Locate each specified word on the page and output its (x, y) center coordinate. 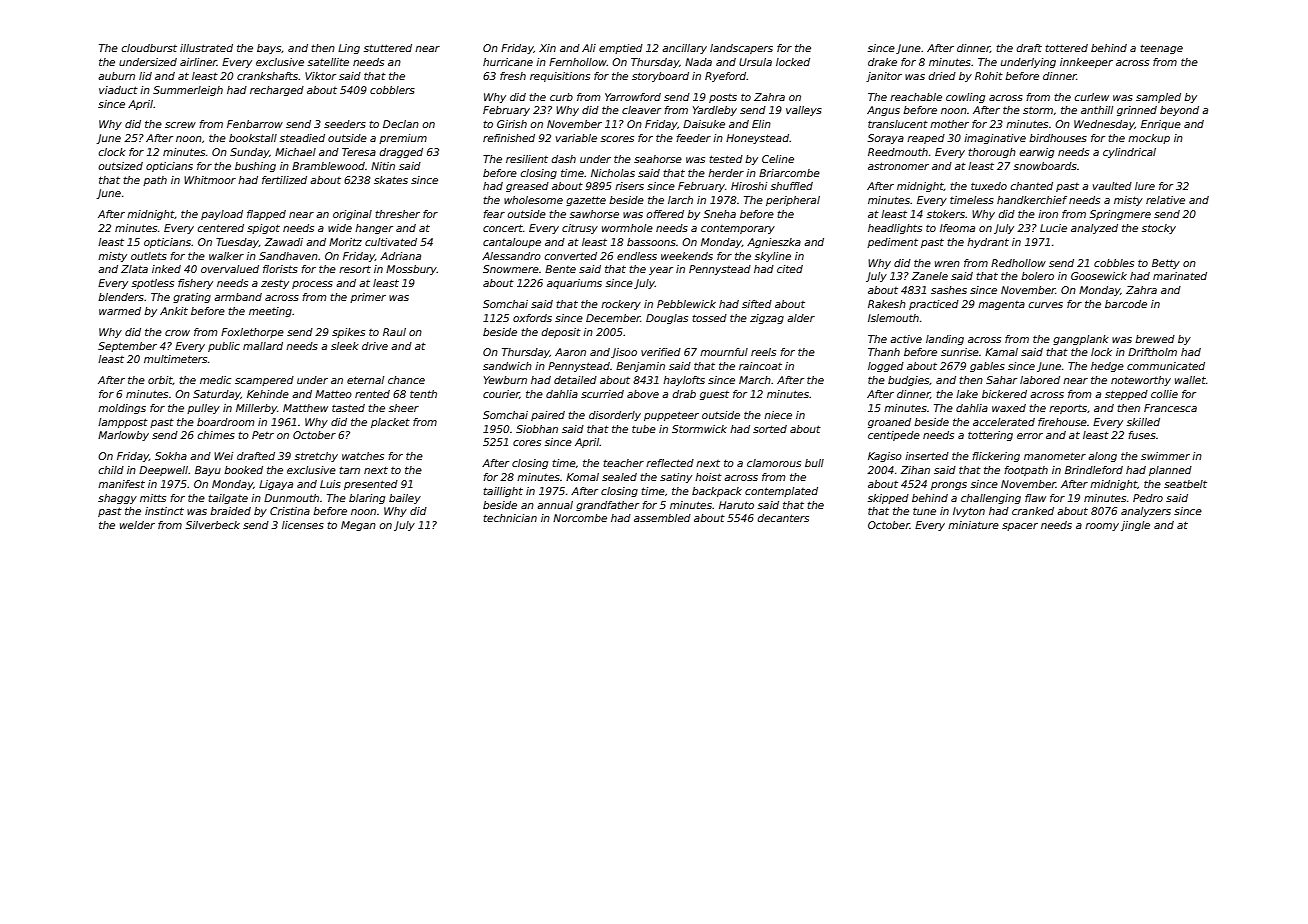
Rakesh (887, 304)
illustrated (206, 48)
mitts (153, 498)
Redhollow (1018, 263)
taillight (503, 492)
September (127, 347)
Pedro (1148, 498)
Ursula (755, 62)
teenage (1161, 49)
